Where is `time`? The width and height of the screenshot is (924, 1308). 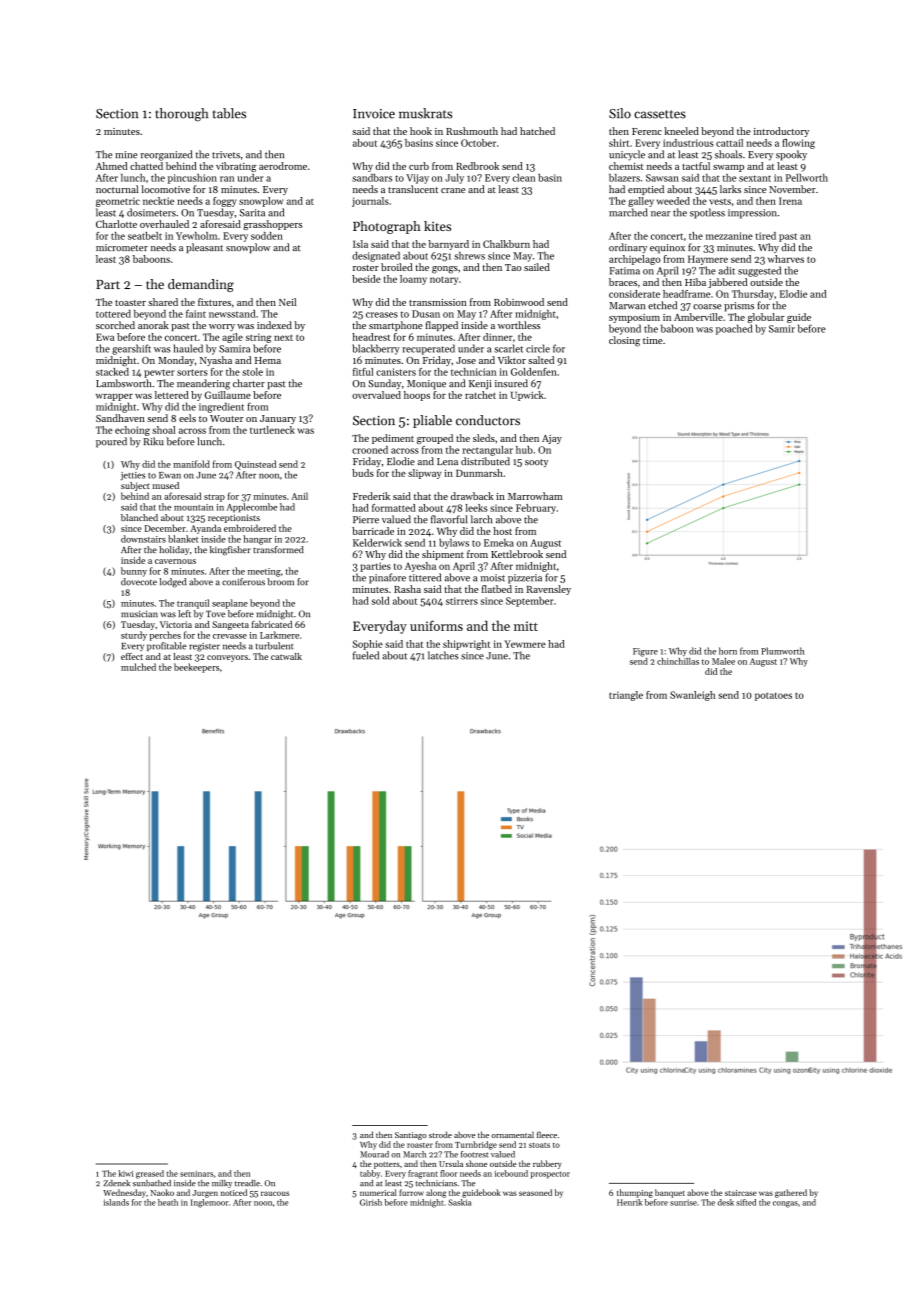 time is located at coordinates (653, 340).
